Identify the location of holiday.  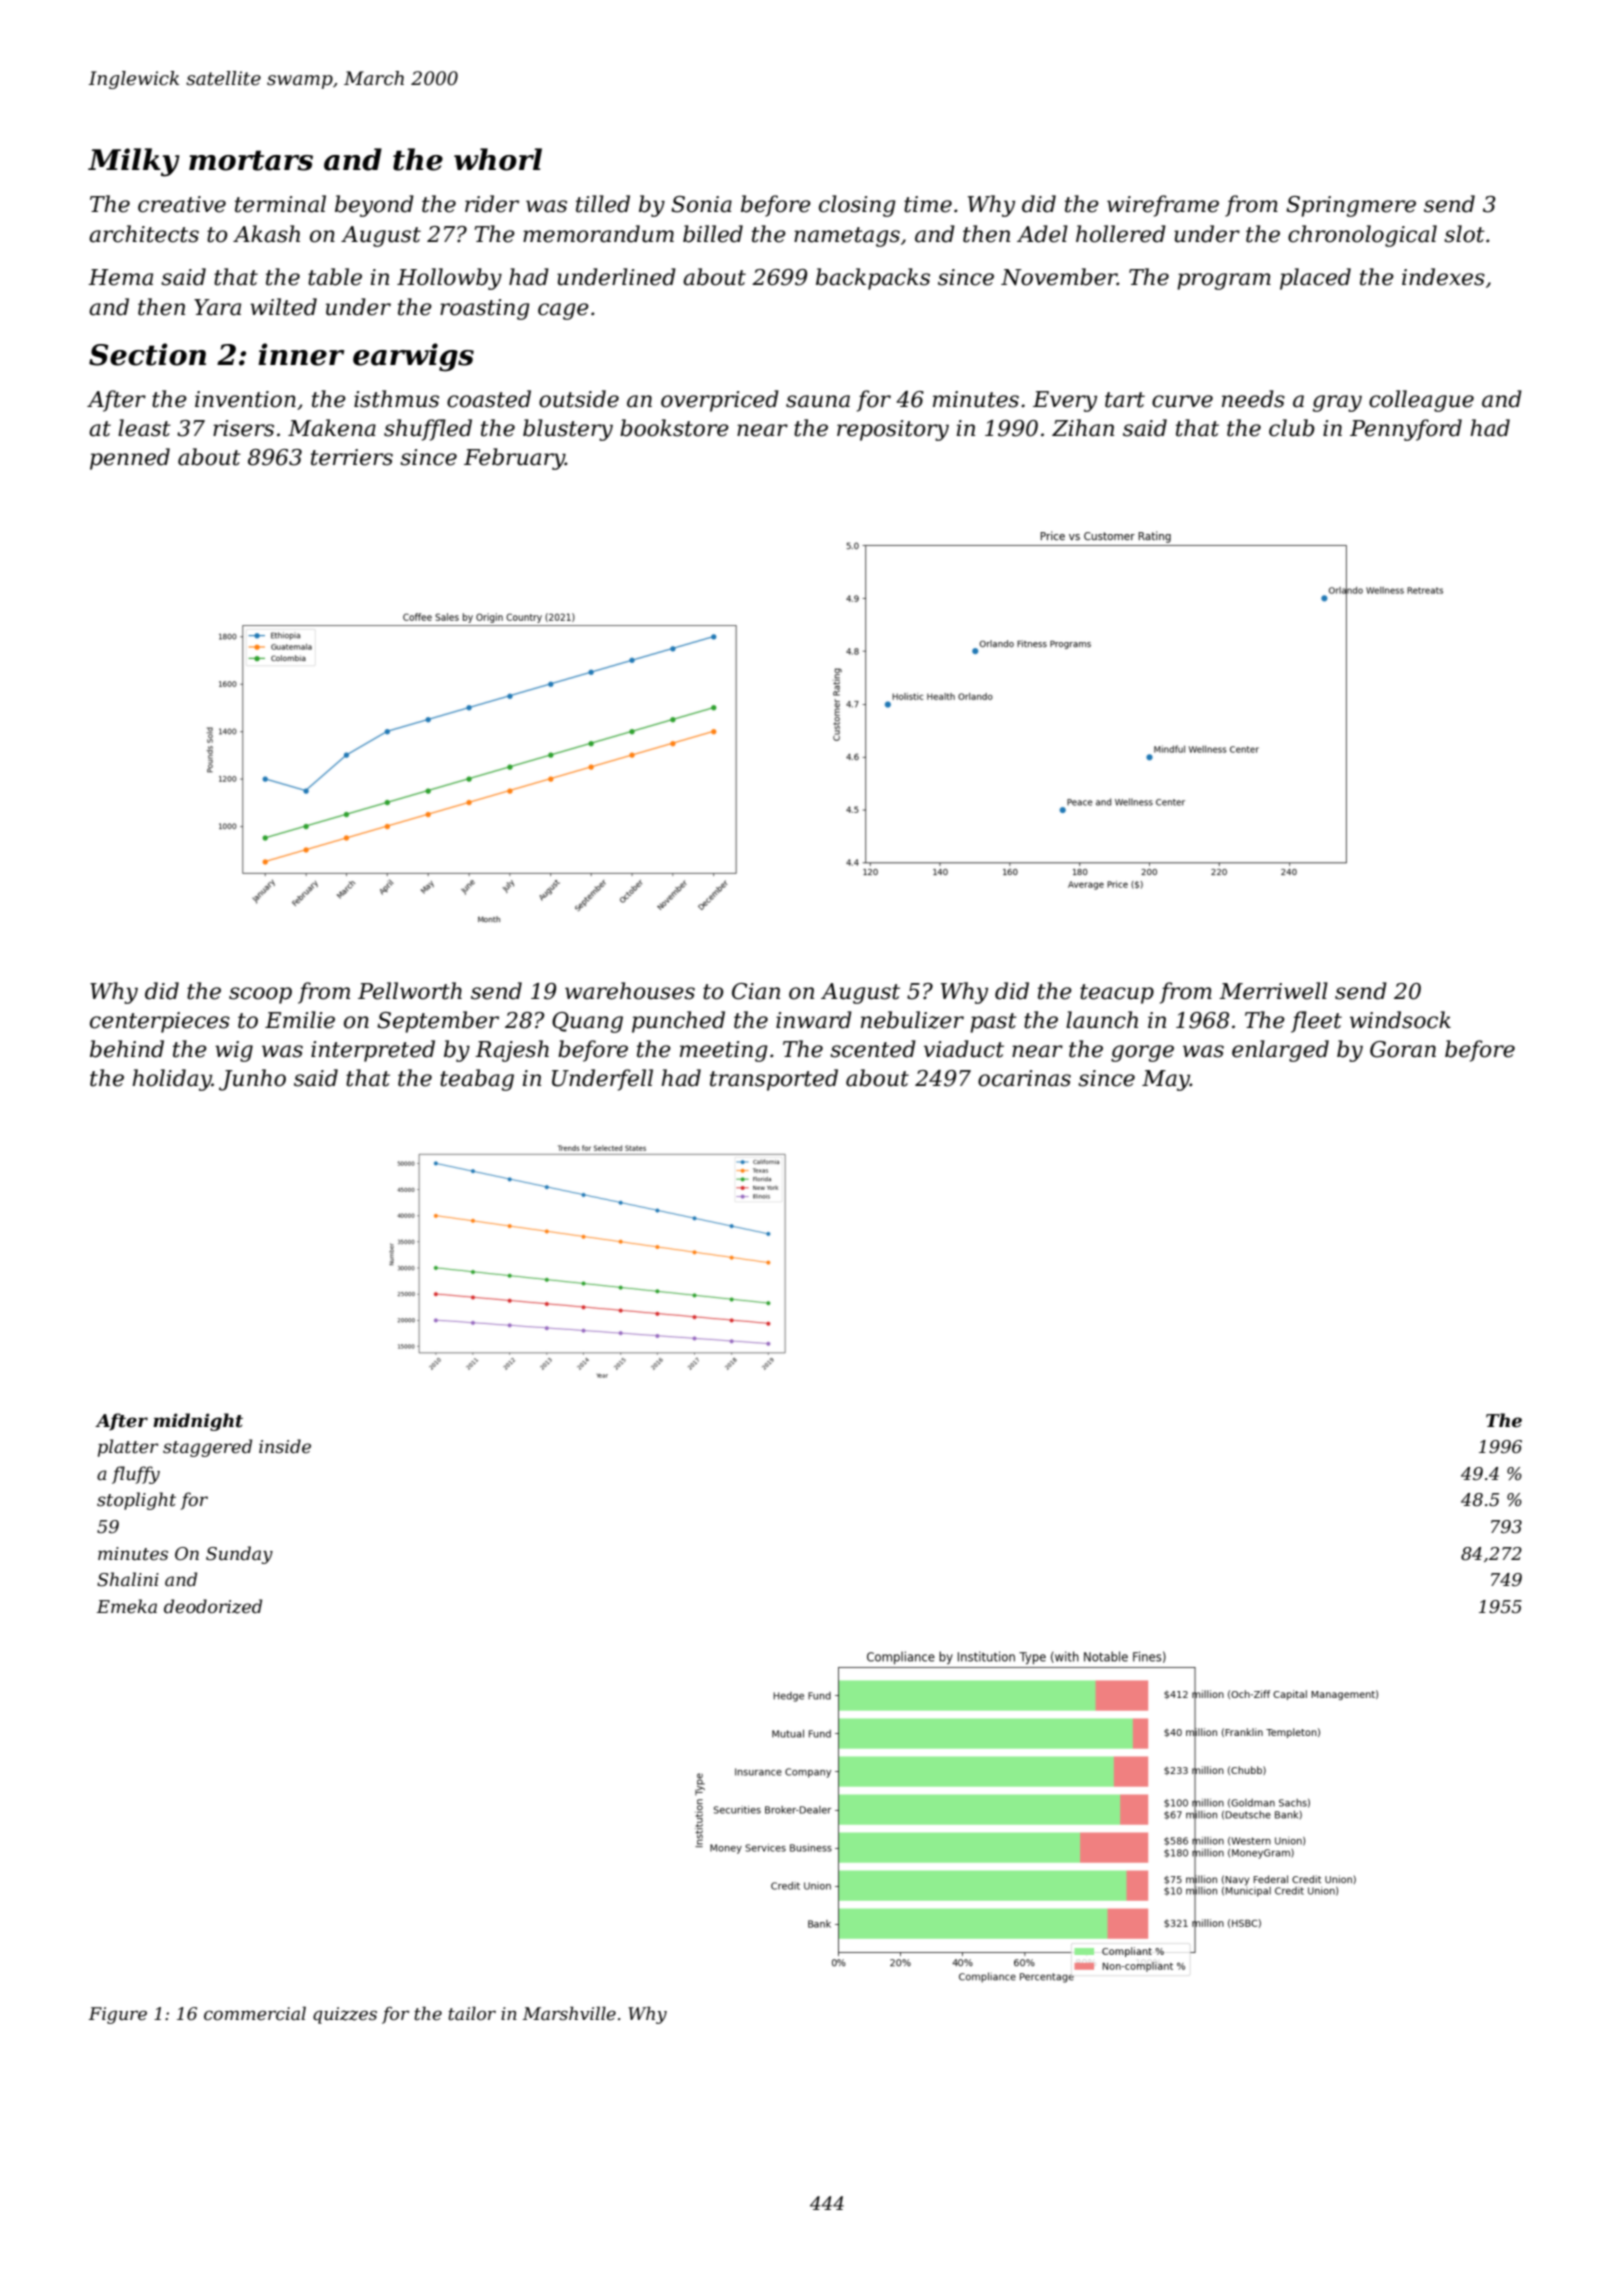
(172, 1080).
